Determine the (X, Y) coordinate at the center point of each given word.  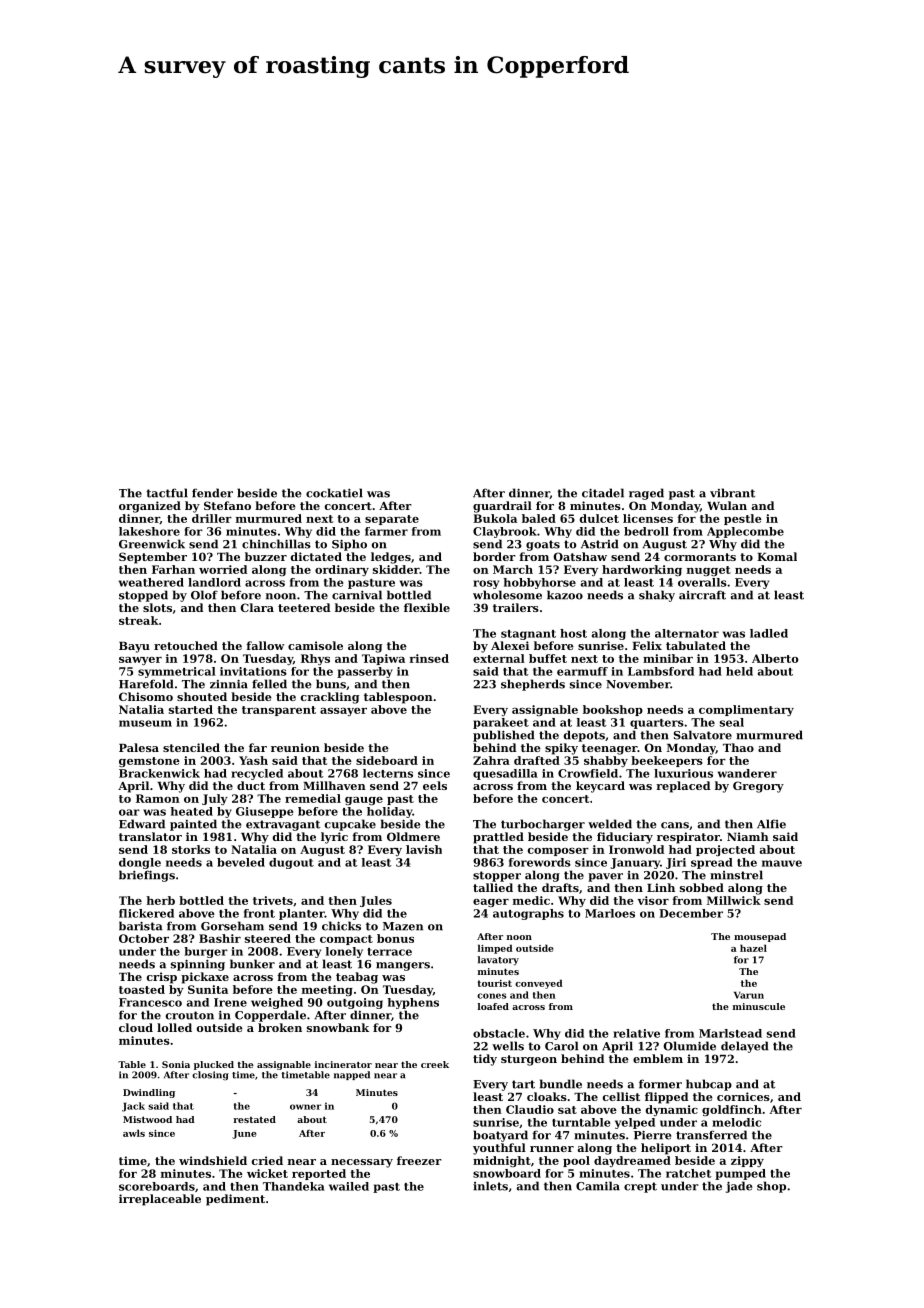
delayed (745, 1047)
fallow (265, 645)
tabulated (696, 645)
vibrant (732, 493)
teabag (357, 978)
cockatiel (334, 493)
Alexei (510, 645)
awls (134, 1133)
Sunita (208, 989)
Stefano (227, 505)
